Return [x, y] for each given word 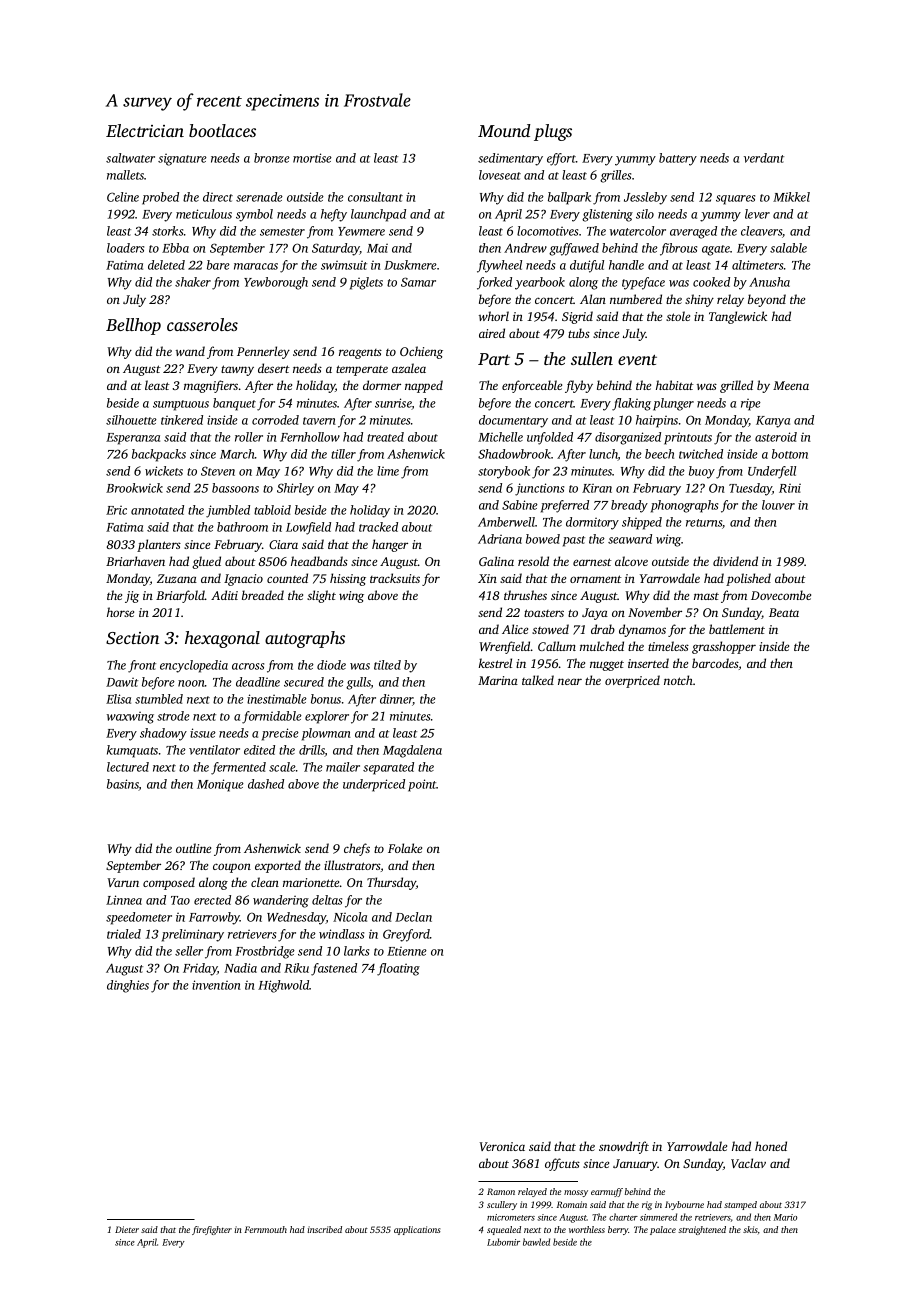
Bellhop [133, 326]
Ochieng [421, 352]
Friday [200, 969]
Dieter [127, 1229]
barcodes [715, 663]
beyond [767, 300]
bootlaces [222, 130]
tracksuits [395, 578]
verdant [764, 158]
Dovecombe [781, 595]
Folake [405, 848]
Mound [504, 130]
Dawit [122, 682]
